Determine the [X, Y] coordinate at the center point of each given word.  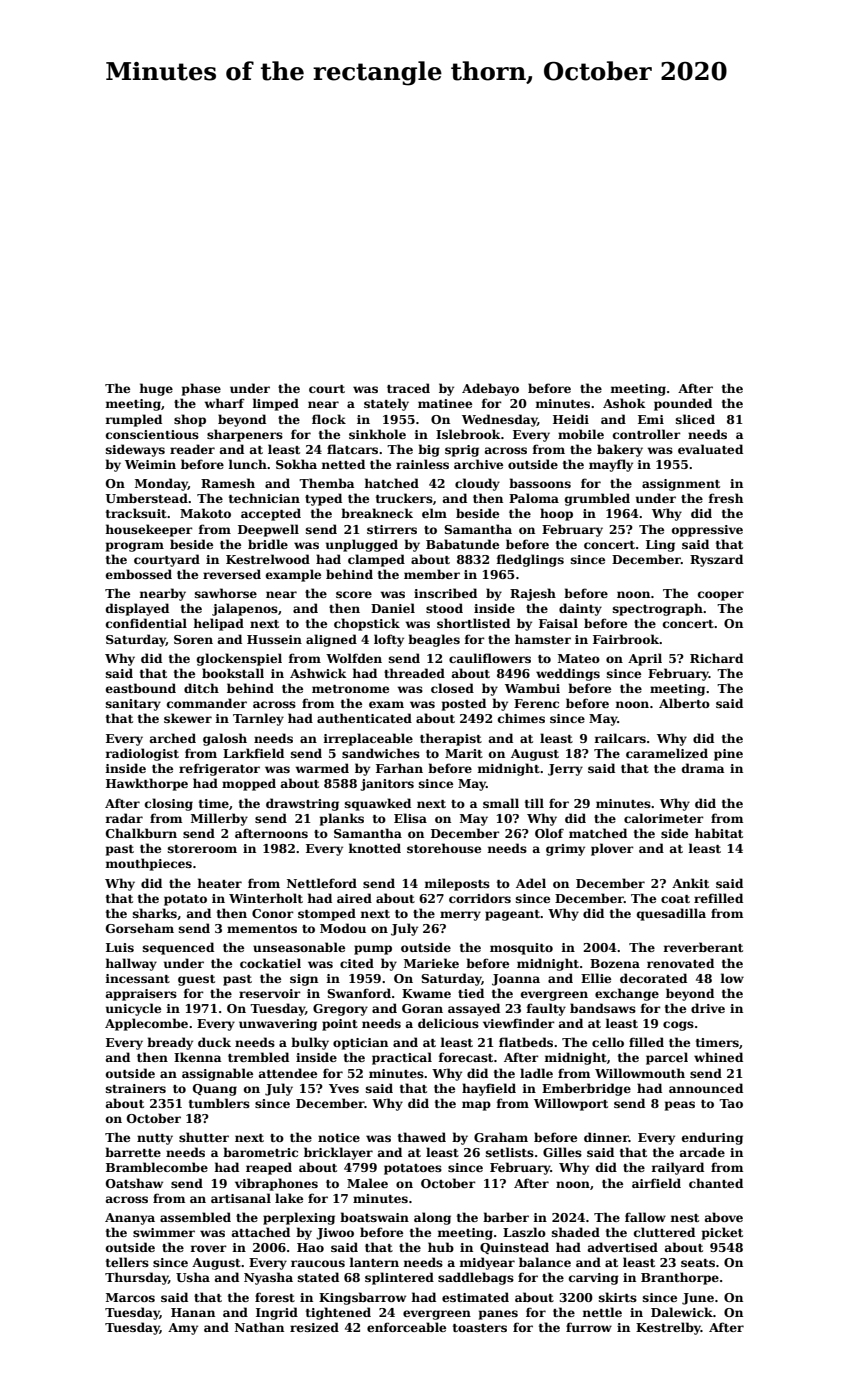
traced [408, 388]
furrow [589, 1327]
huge [156, 389]
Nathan [259, 1327]
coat [675, 899]
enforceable [406, 1327]
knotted [375, 848]
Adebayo [490, 389]
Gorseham [140, 928]
